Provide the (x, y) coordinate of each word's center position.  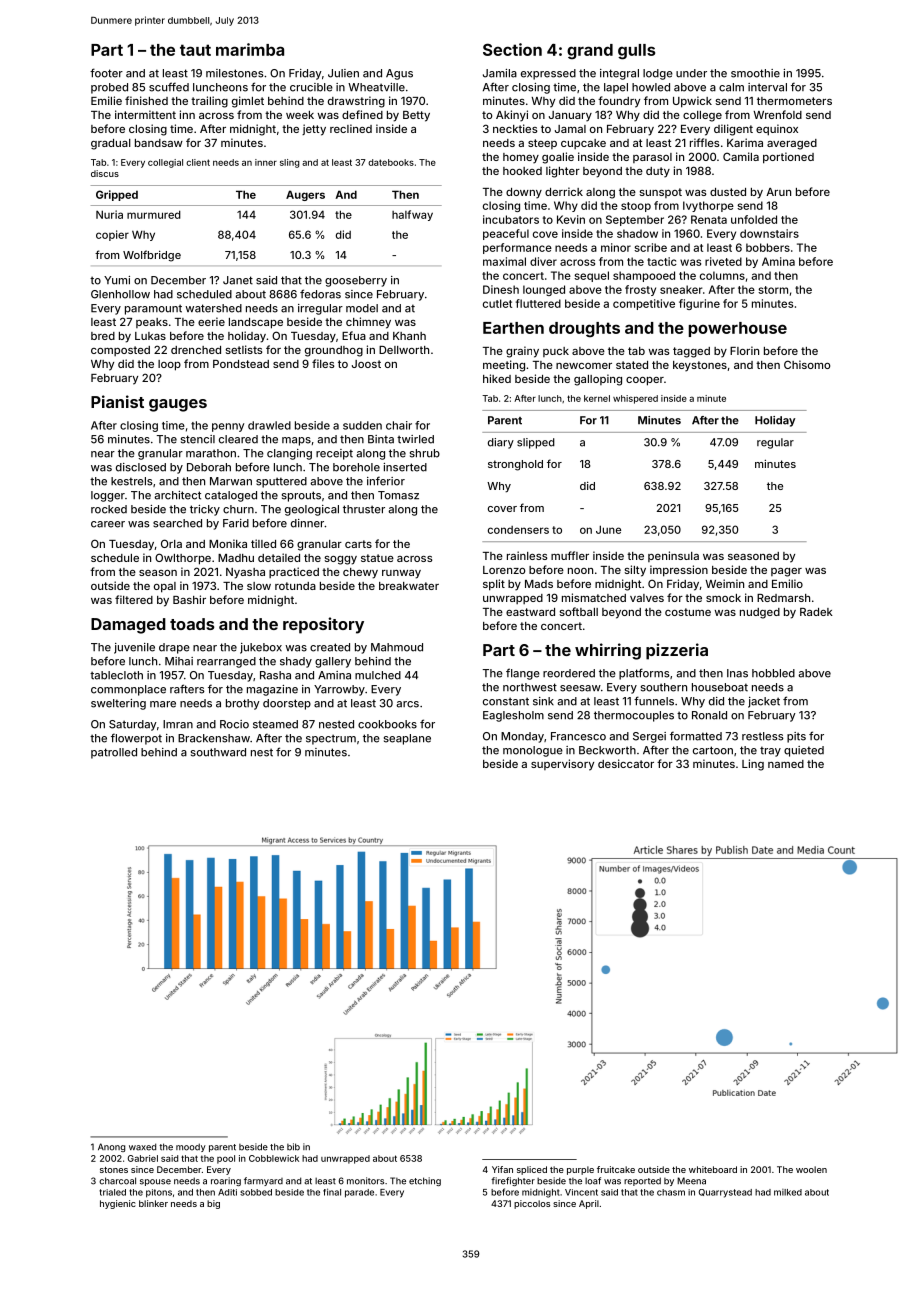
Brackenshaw (214, 738)
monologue (533, 751)
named (786, 764)
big (213, 1204)
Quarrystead (725, 1193)
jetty (314, 130)
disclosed (141, 467)
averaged (792, 144)
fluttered (538, 303)
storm (773, 290)
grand (590, 52)
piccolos (532, 1204)
